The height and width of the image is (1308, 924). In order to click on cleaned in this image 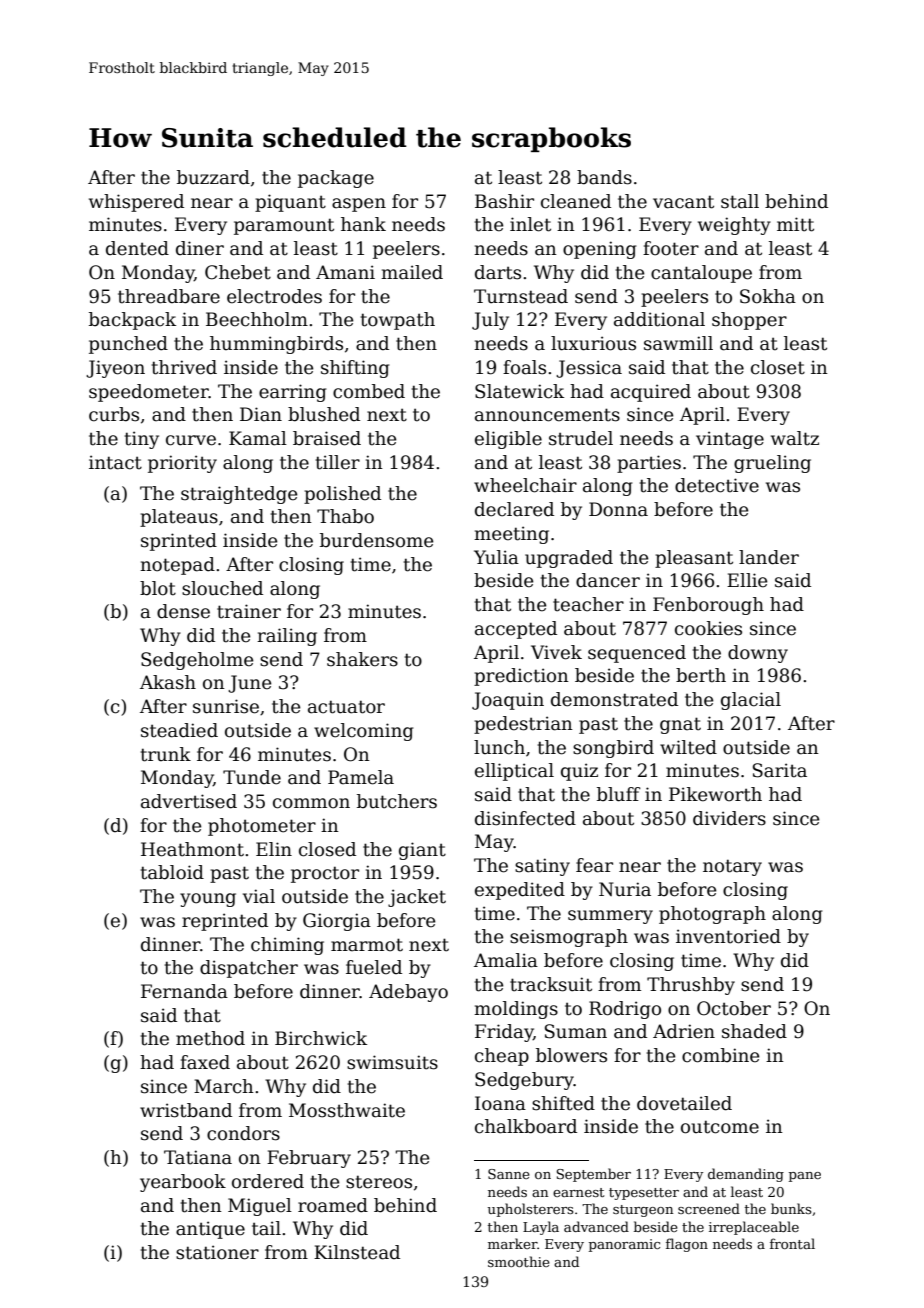, I will do `click(576, 201)`.
